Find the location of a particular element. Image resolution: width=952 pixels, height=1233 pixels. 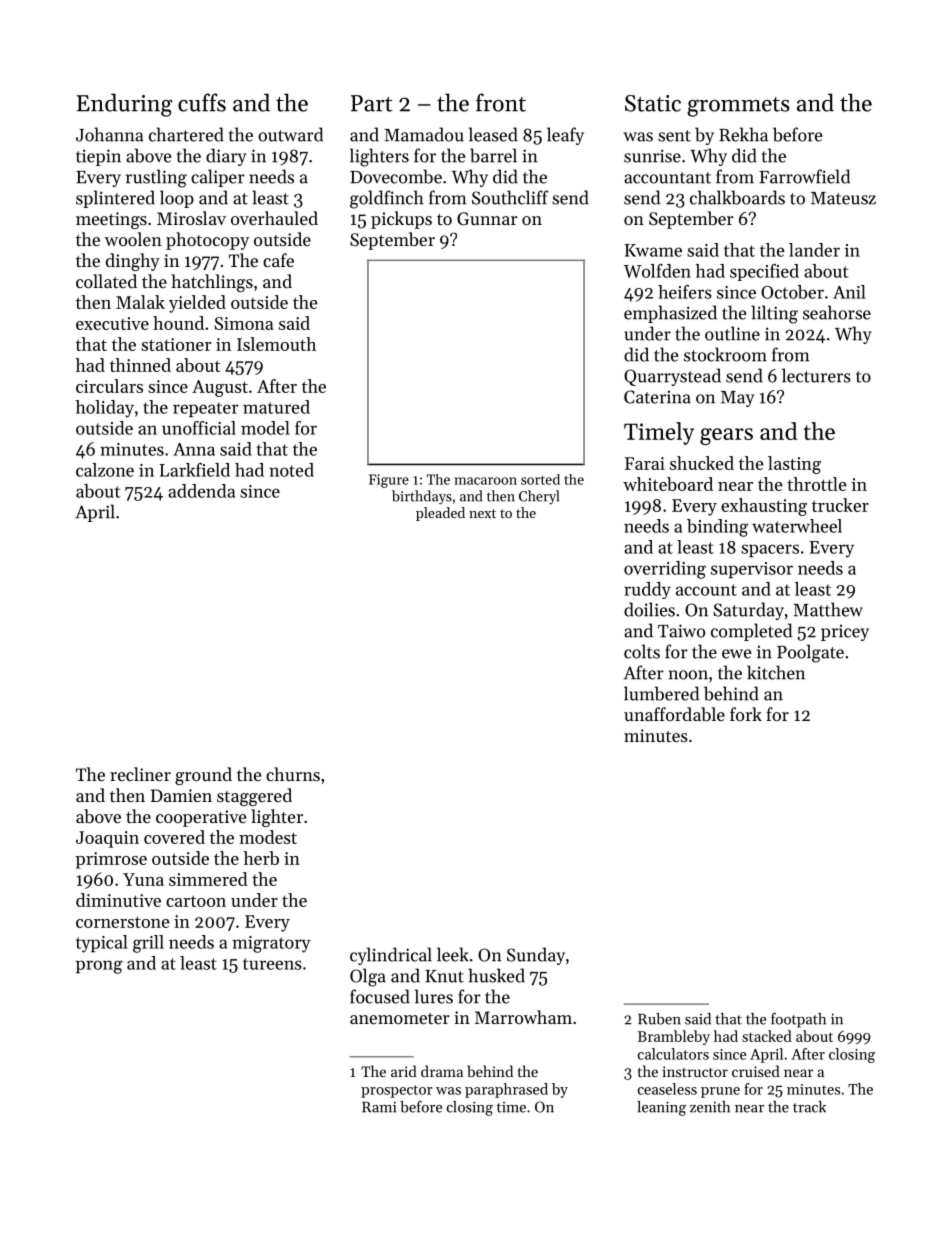

Rami is located at coordinates (379, 1107).
